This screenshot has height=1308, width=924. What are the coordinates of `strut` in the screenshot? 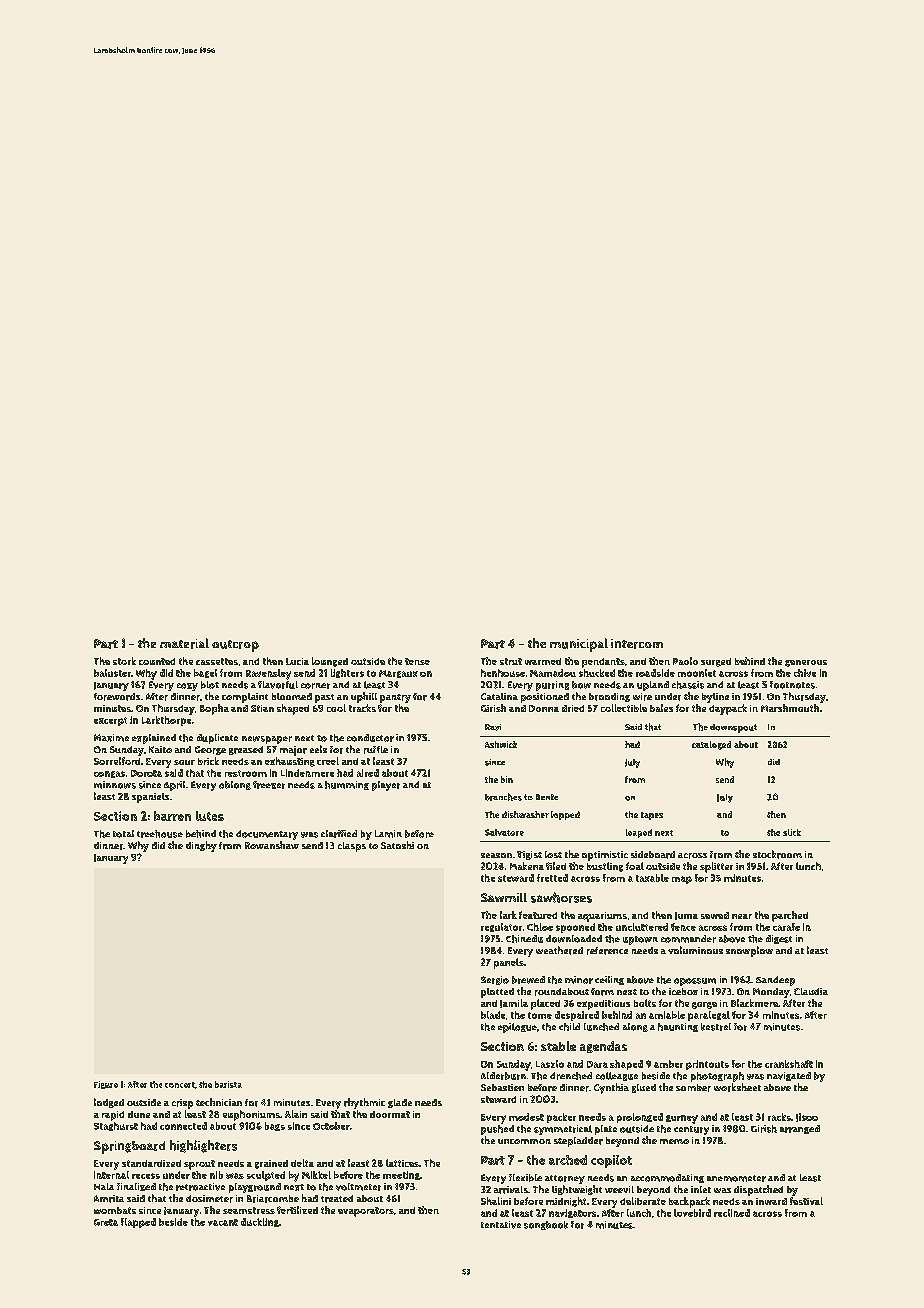 It's located at (511, 661).
